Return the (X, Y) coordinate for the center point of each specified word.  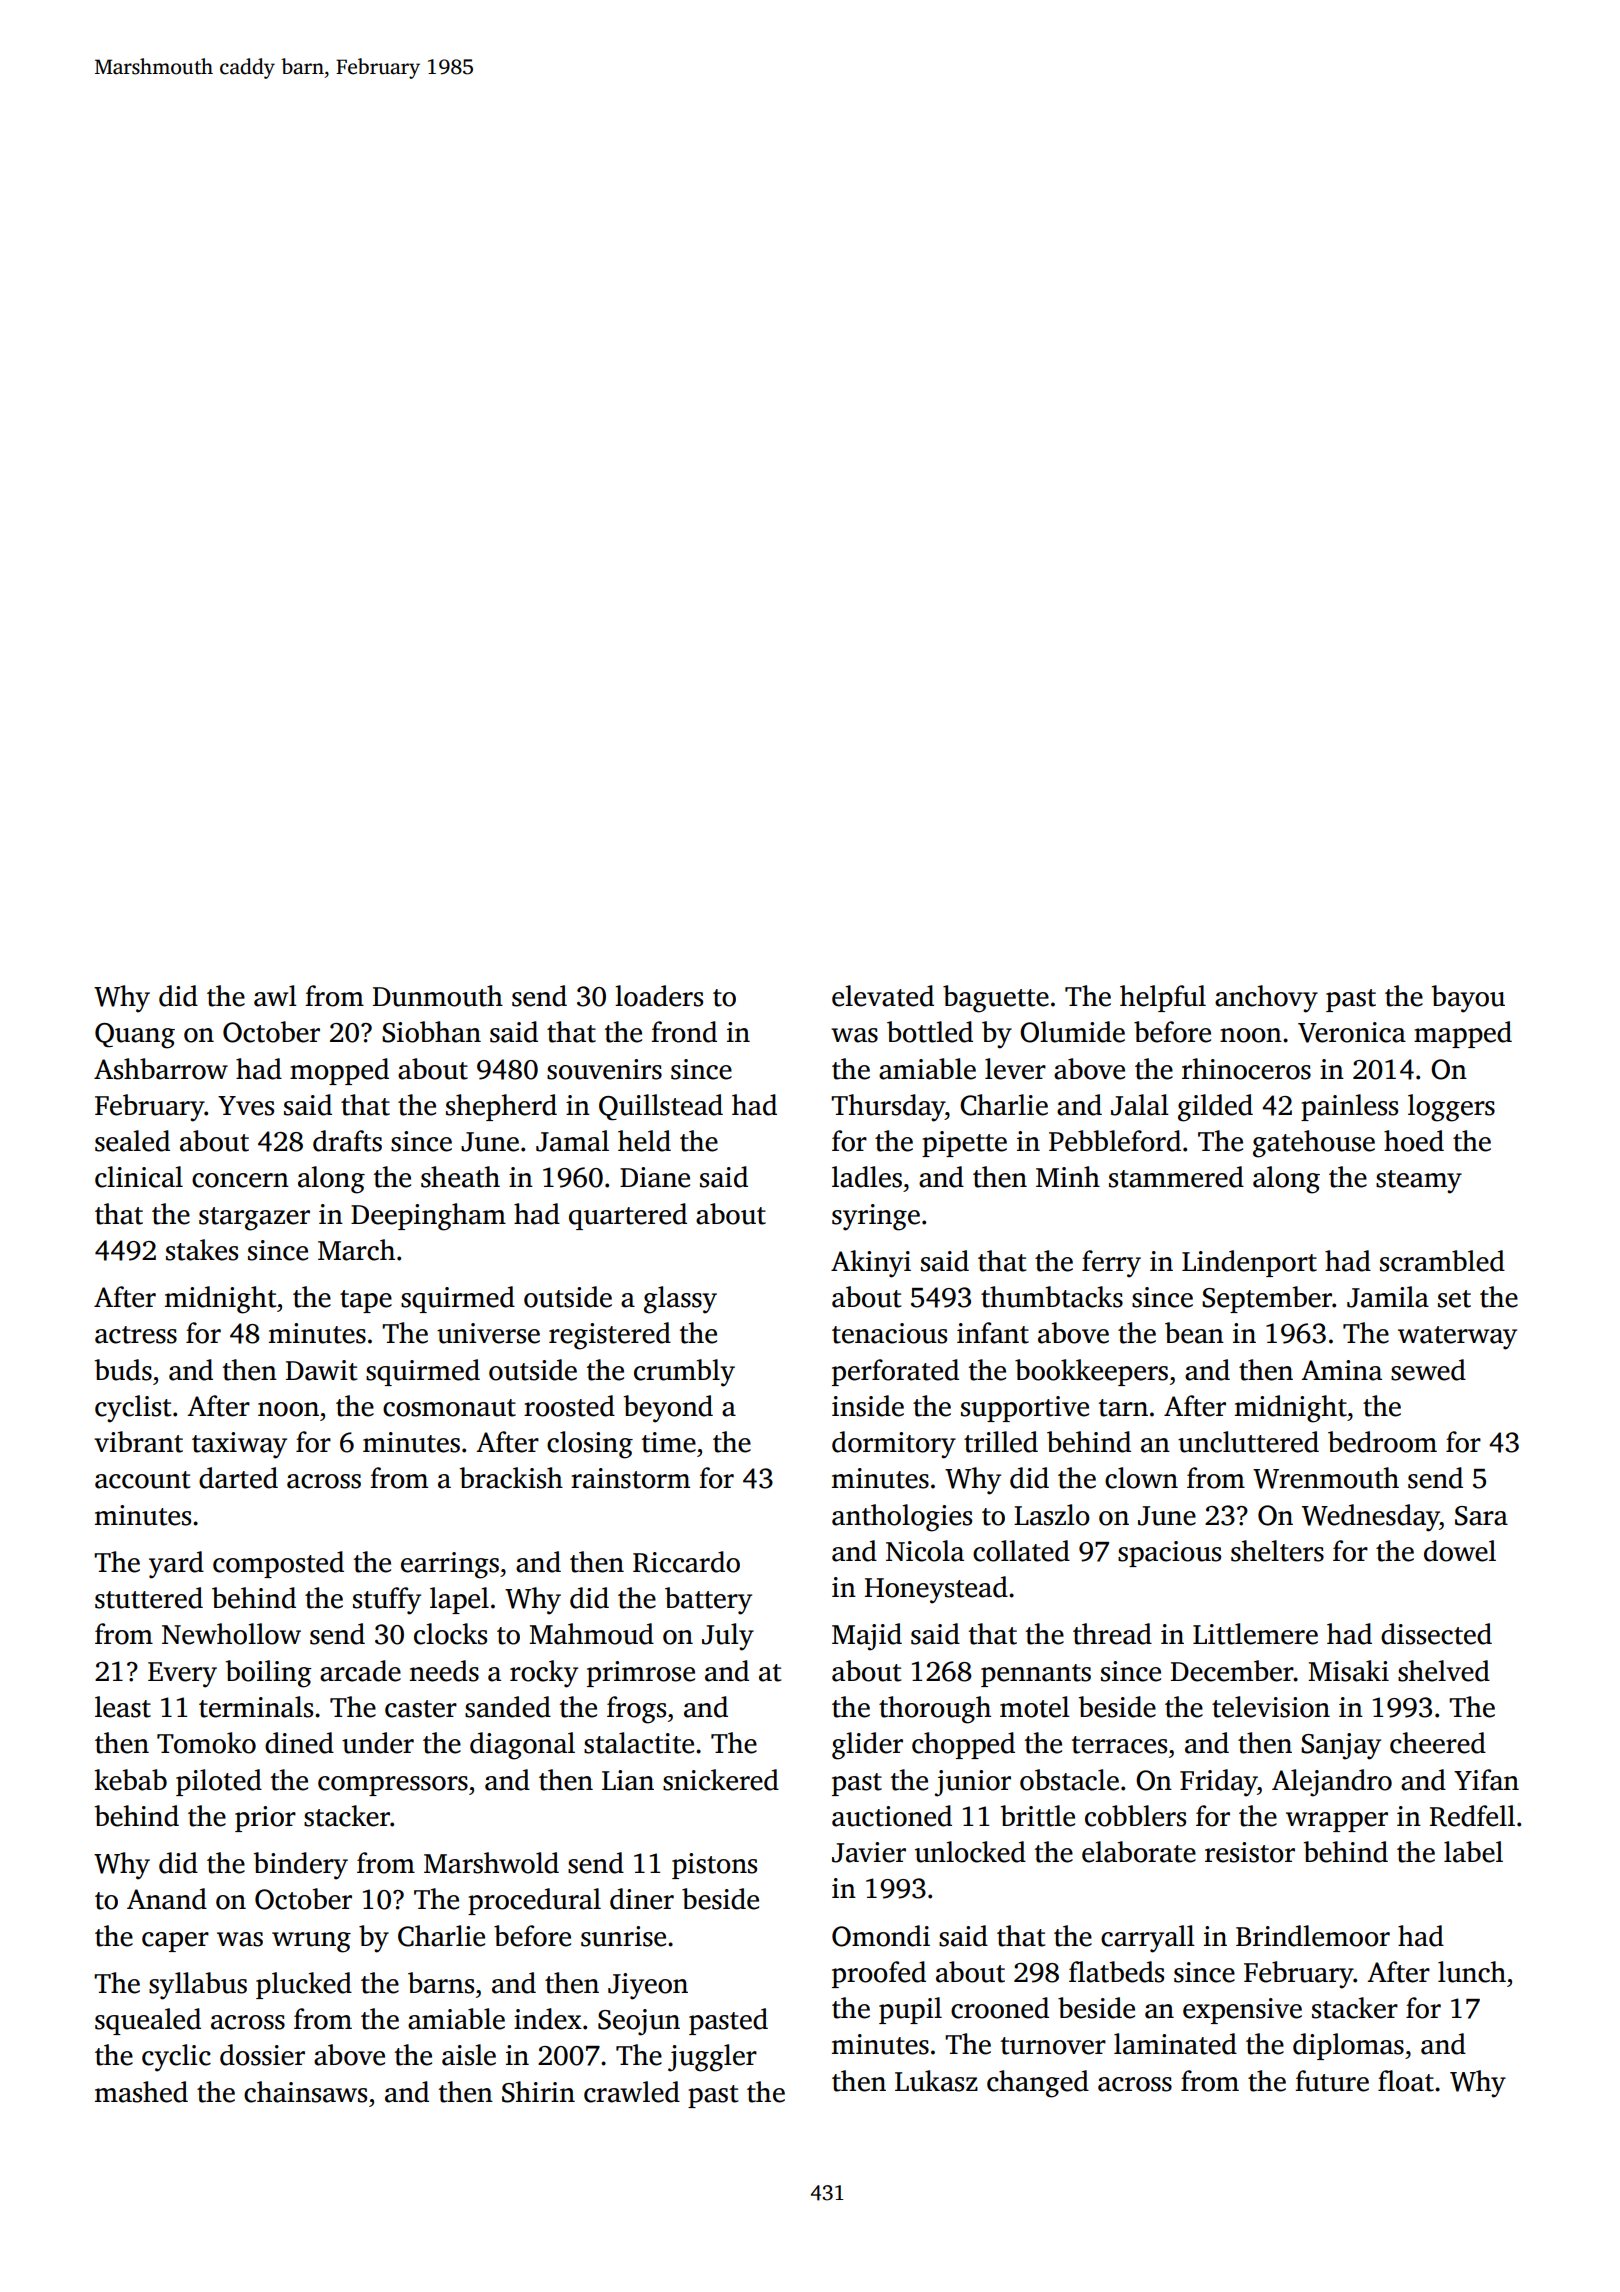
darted (238, 1478)
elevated (883, 996)
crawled (632, 2092)
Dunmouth (438, 996)
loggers (1451, 1108)
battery (708, 1601)
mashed (141, 2092)
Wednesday (1371, 1518)
